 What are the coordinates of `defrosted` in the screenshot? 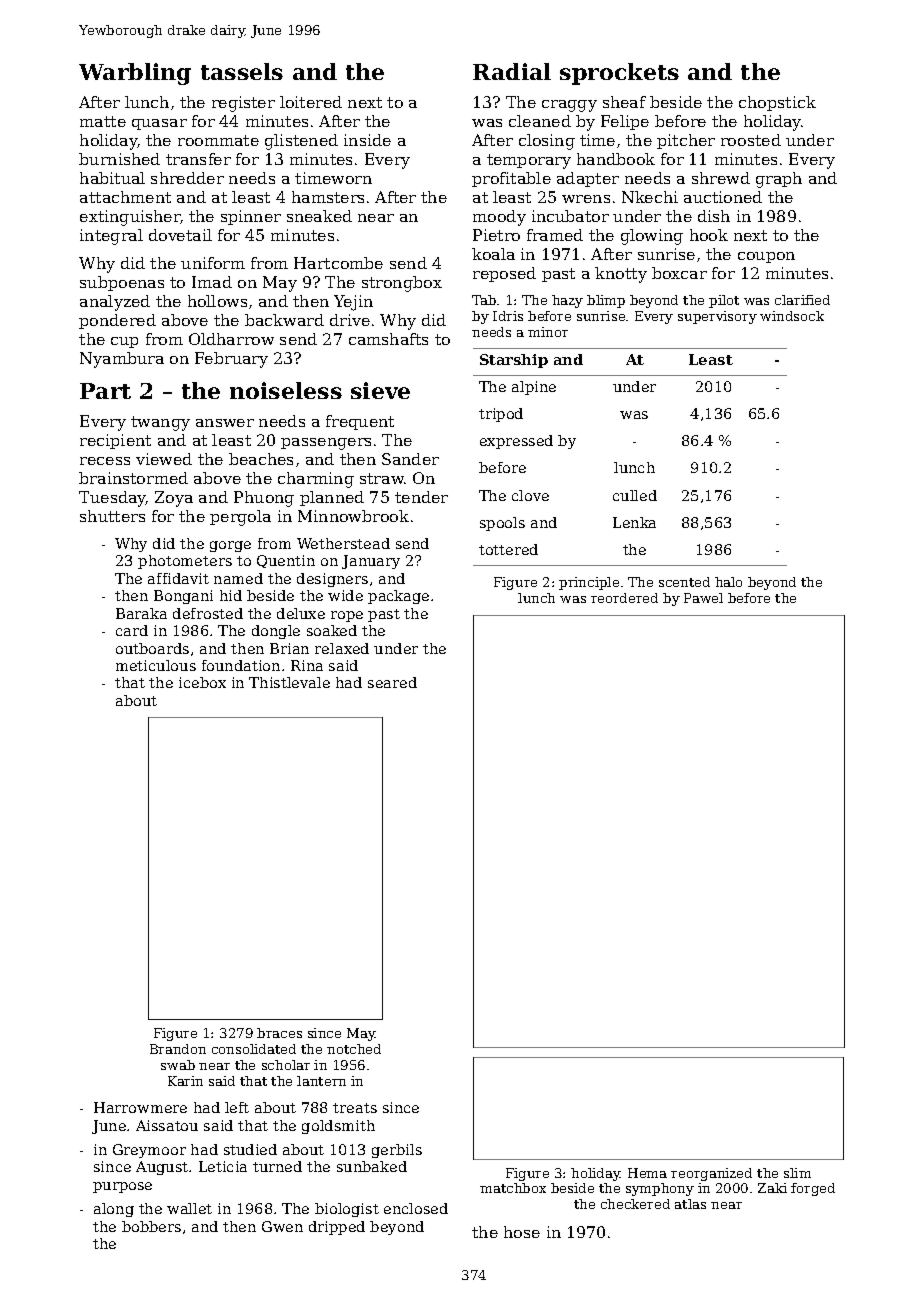 It's located at (208, 613).
